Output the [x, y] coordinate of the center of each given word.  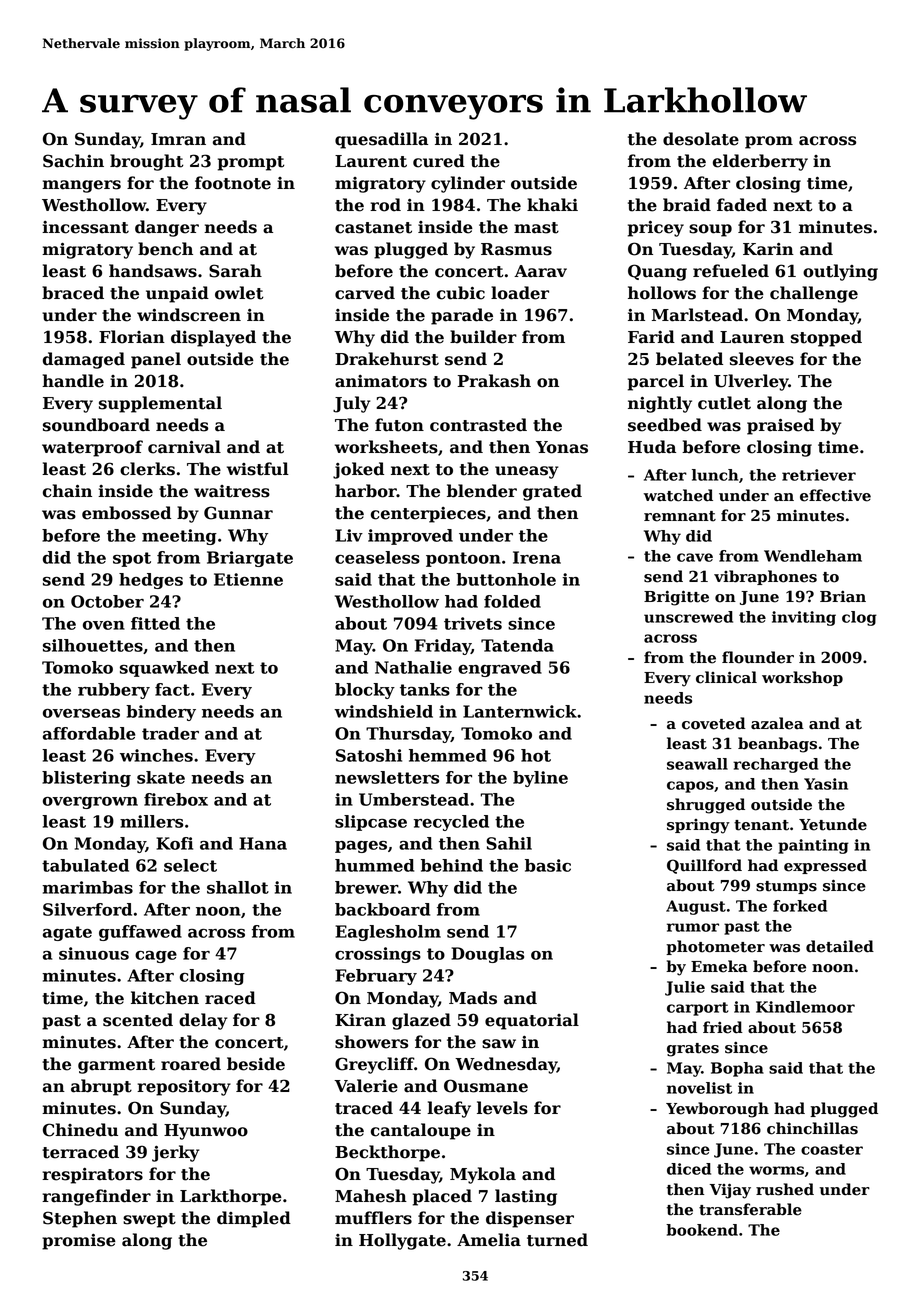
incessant [85, 227]
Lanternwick [520, 711]
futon [399, 425]
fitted [155, 623]
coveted [714, 723]
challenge [814, 294]
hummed [374, 865]
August [696, 907]
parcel [656, 382]
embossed [126, 513]
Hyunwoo [206, 1132]
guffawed [140, 933]
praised [780, 426]
